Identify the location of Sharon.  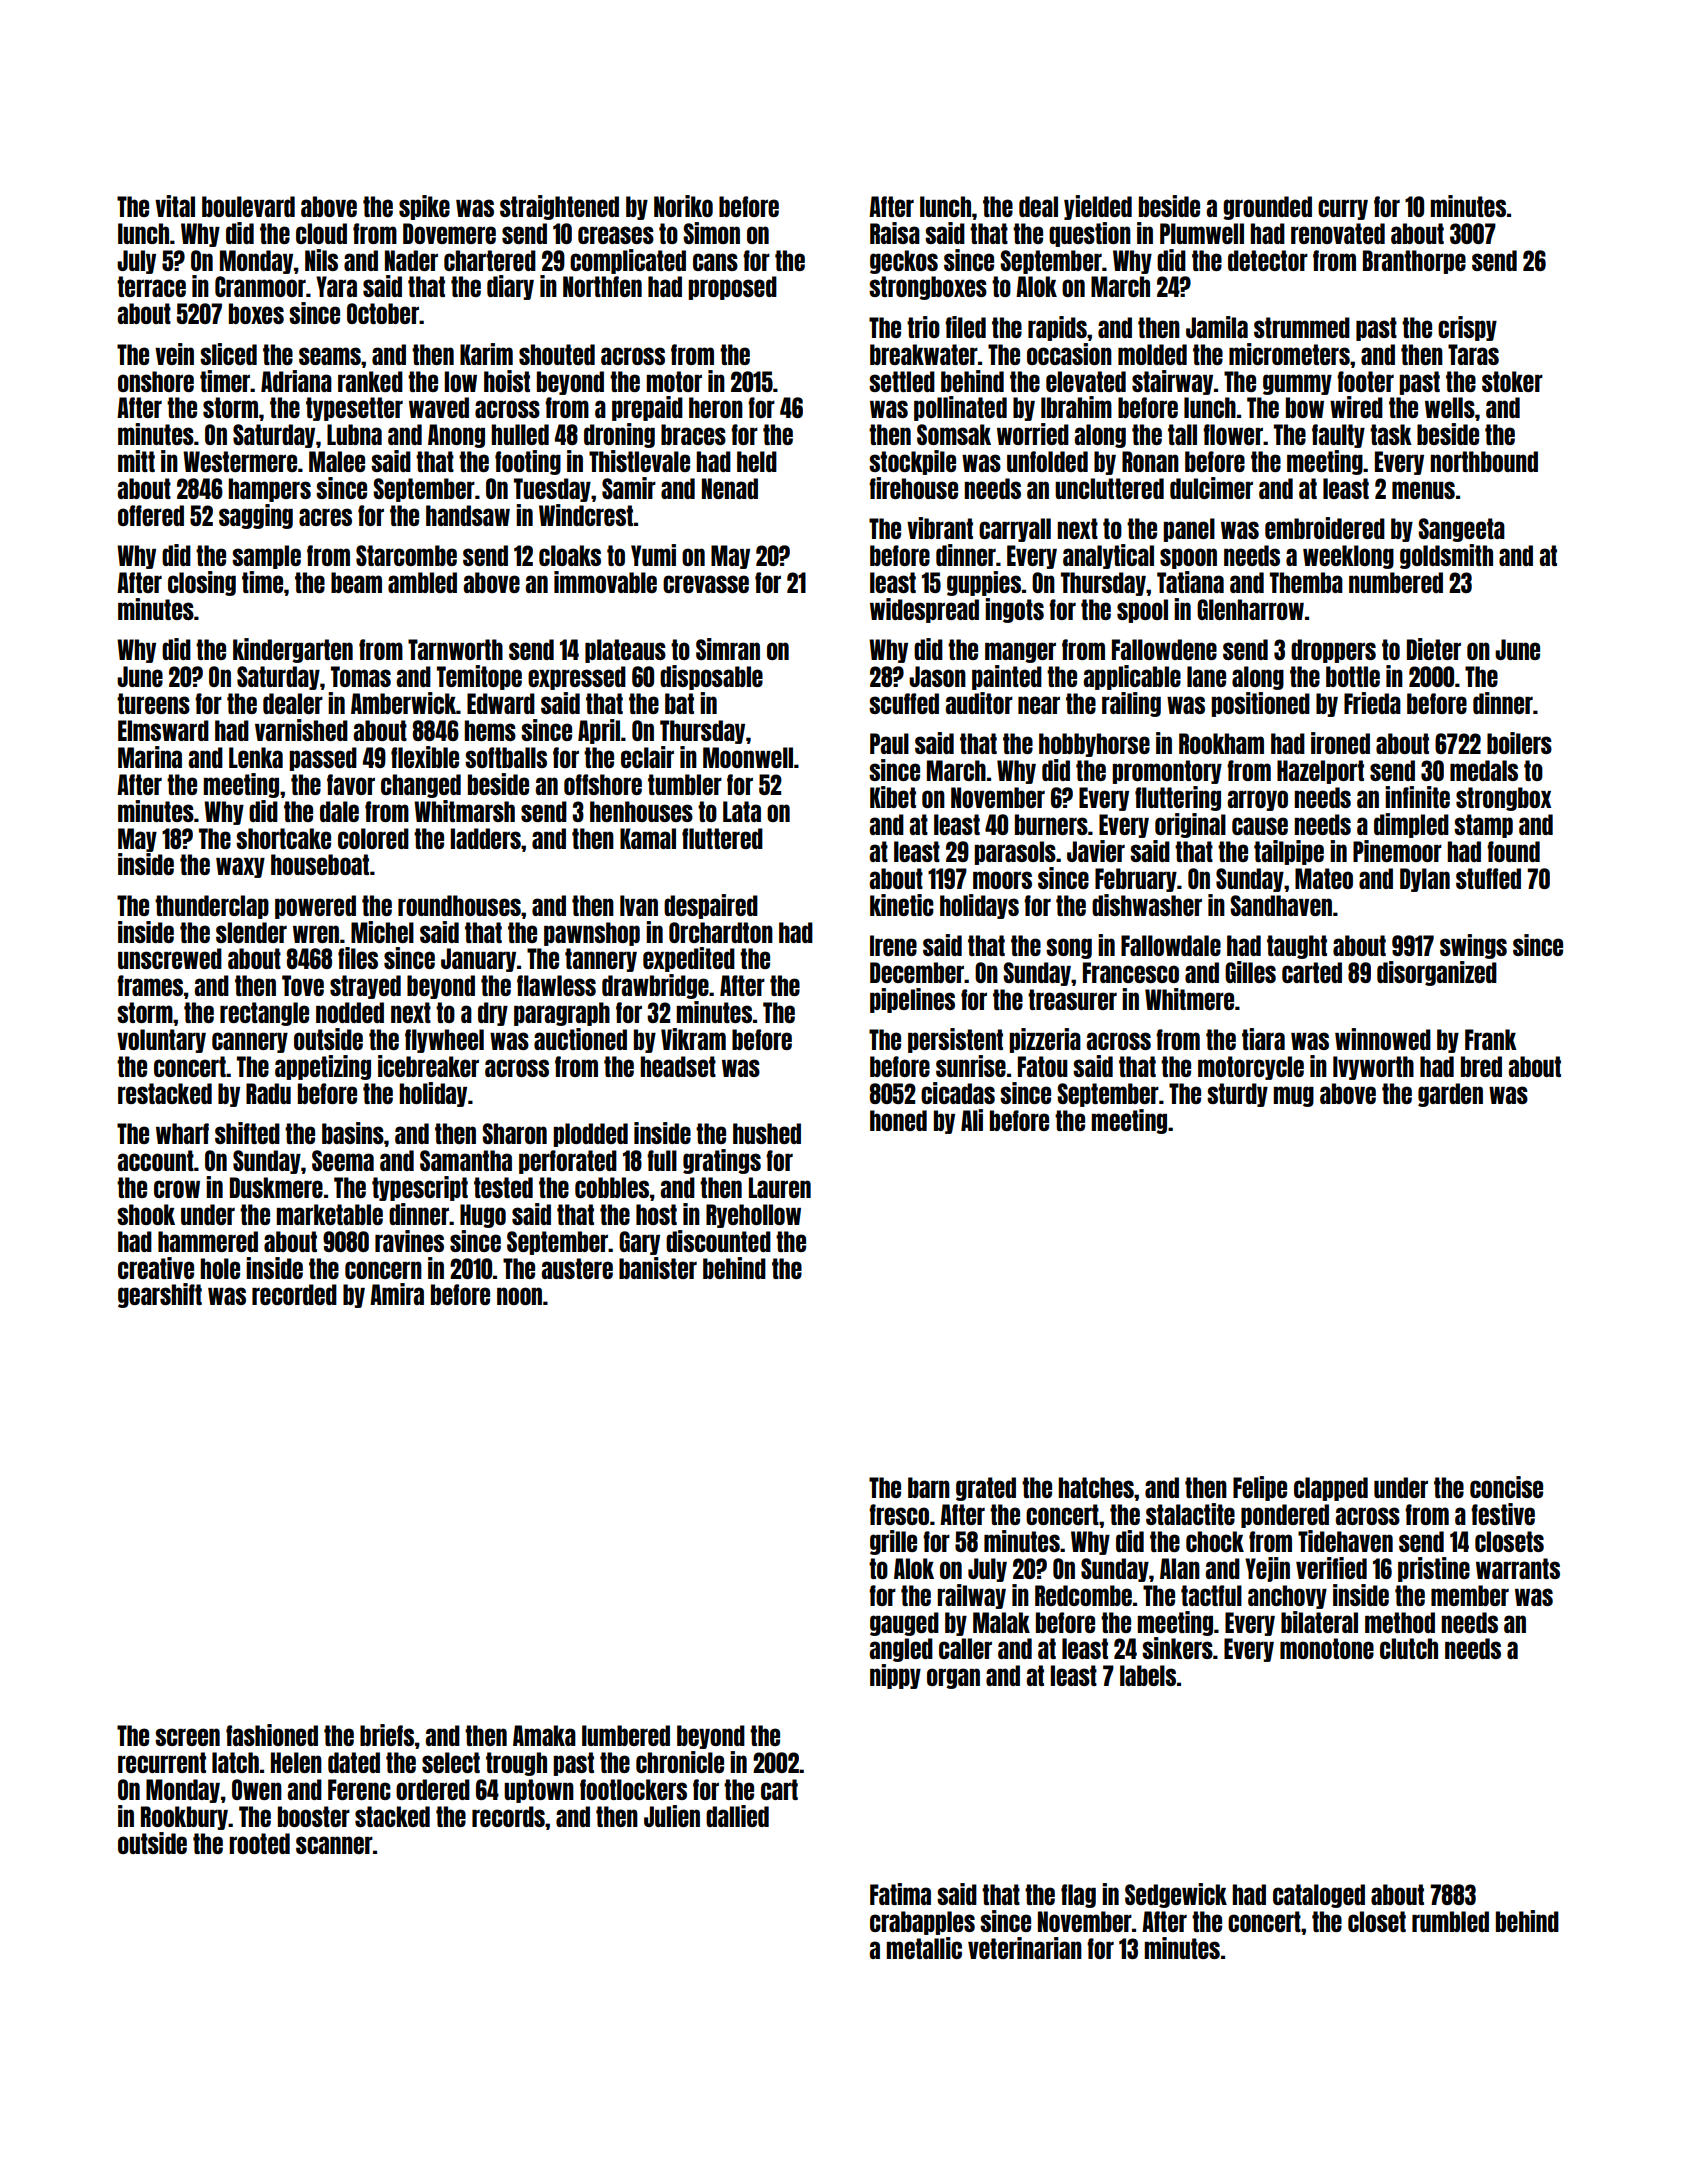
(514, 1133).
